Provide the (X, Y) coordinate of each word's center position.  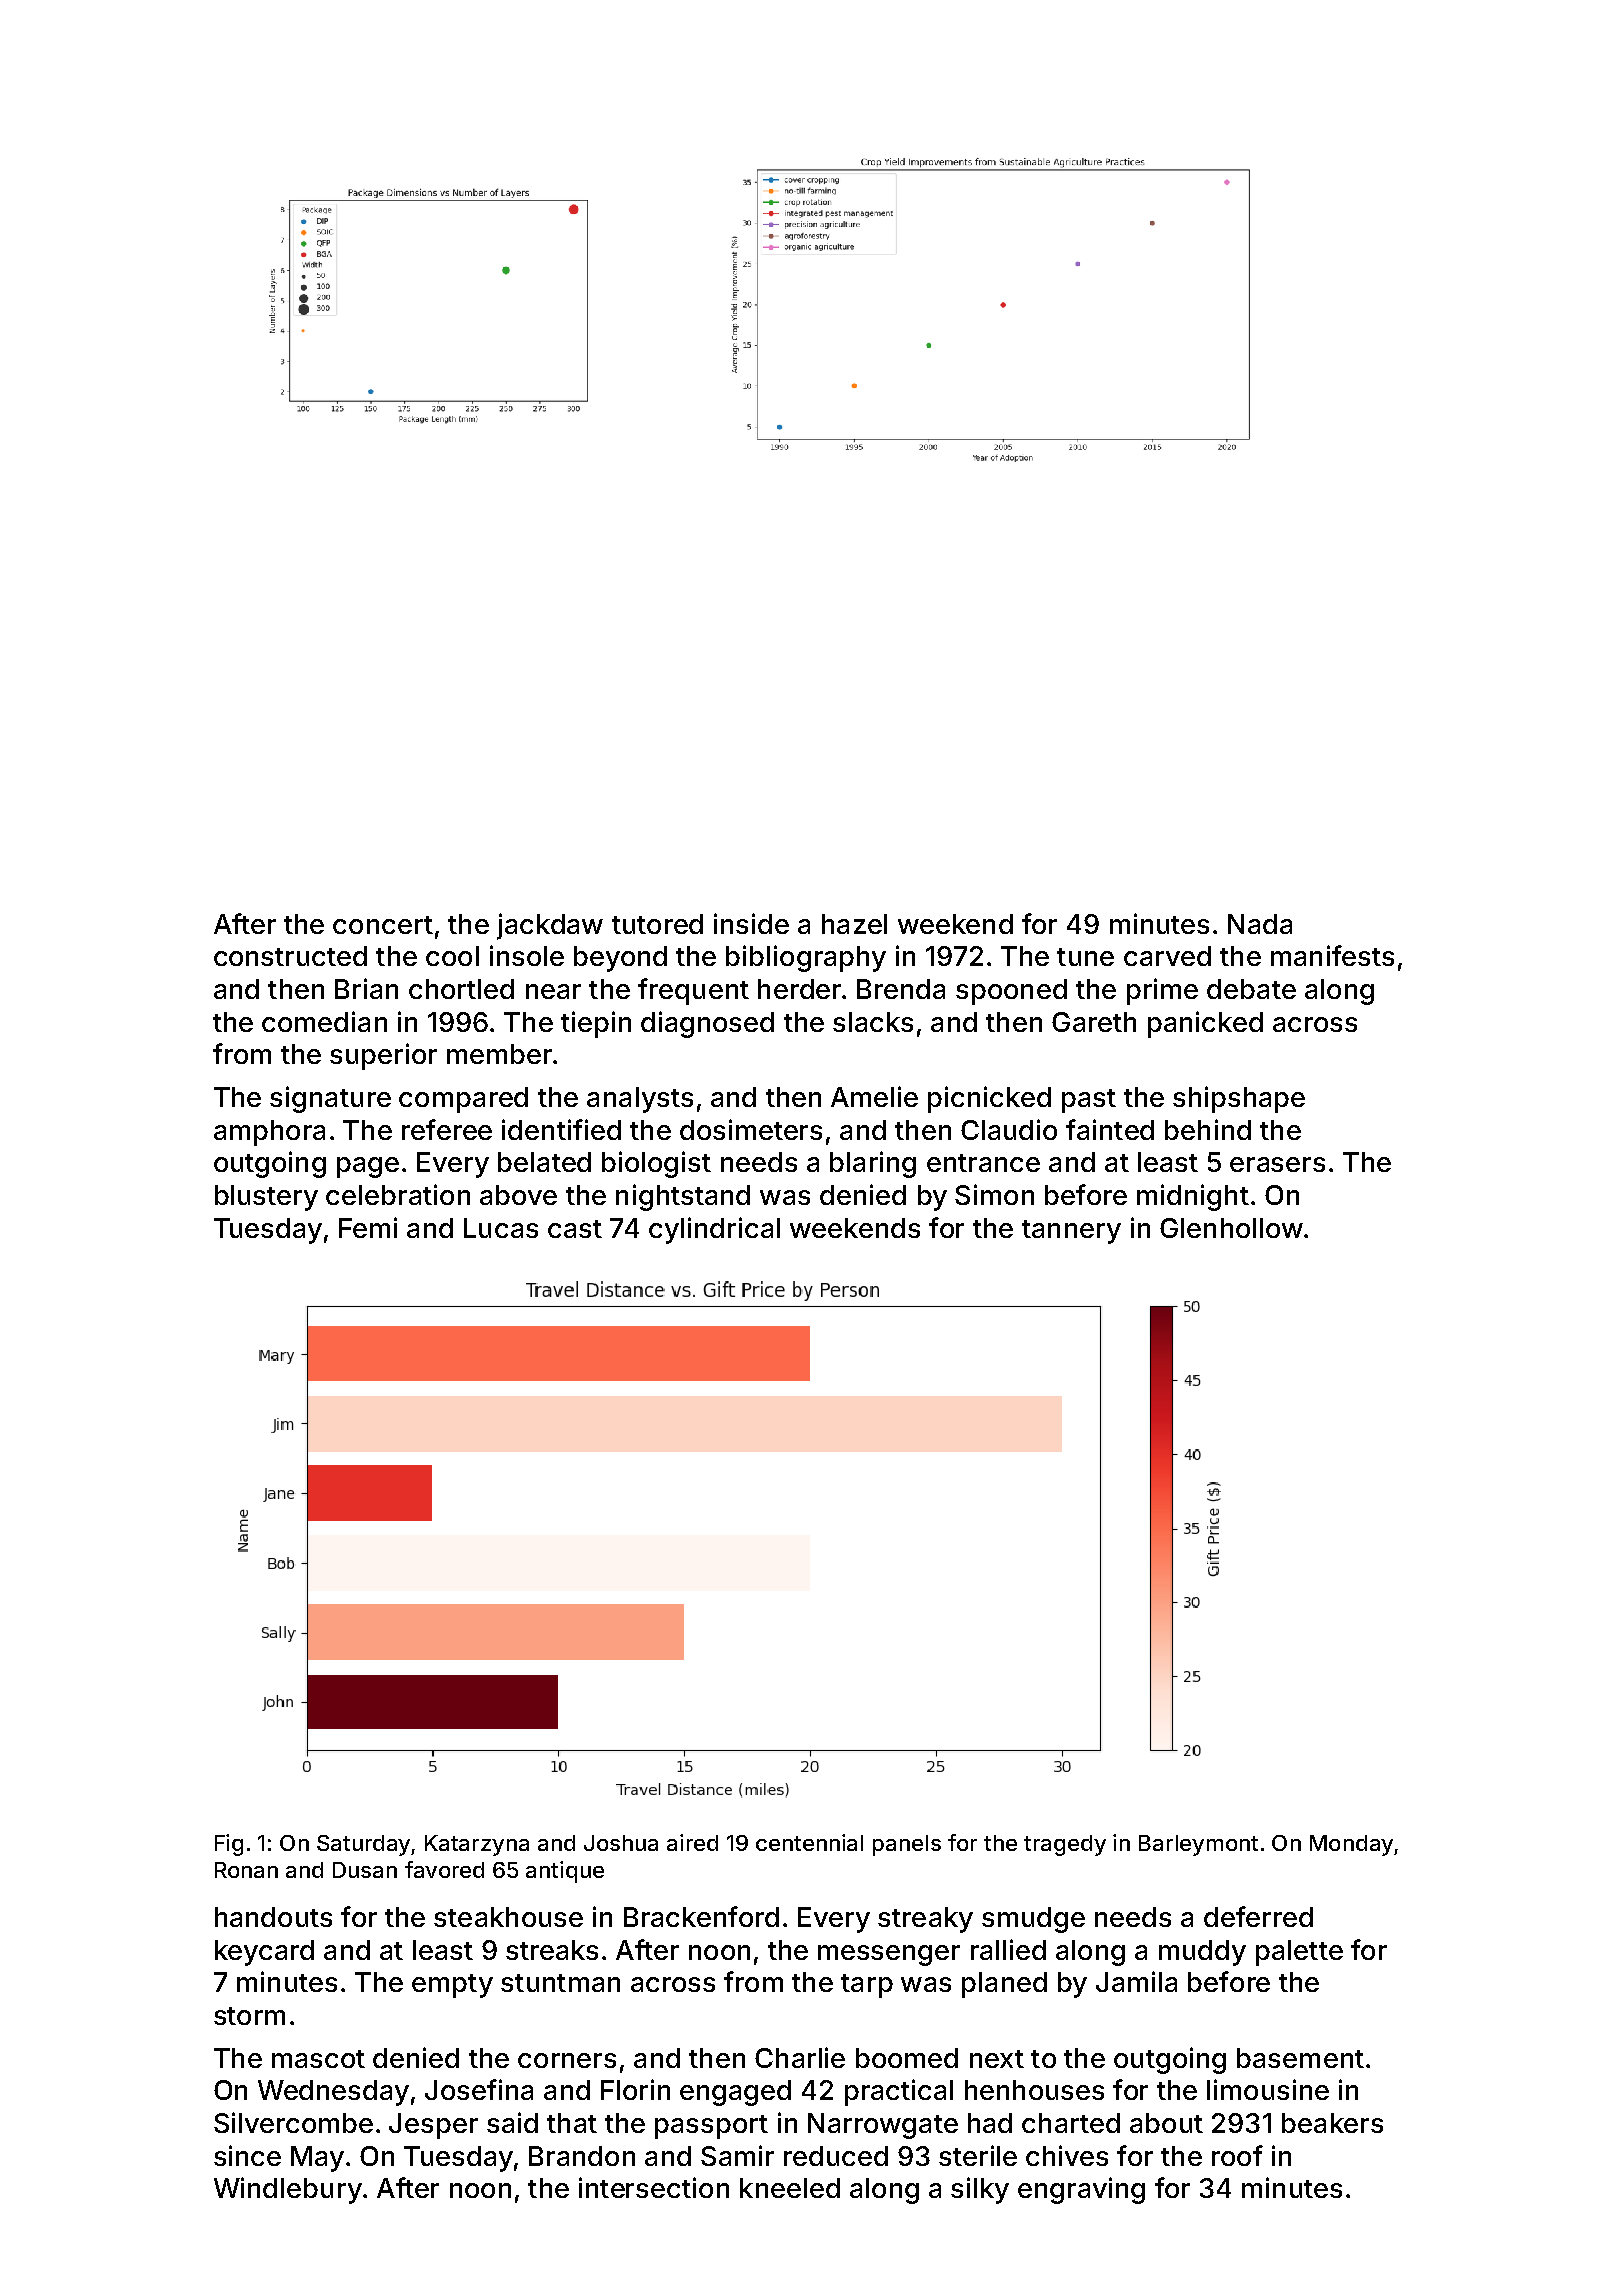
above (518, 1195)
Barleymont (1198, 1845)
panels (907, 1845)
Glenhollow (1231, 1228)
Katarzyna (477, 1845)
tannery (1071, 1232)
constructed (290, 956)
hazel (854, 924)
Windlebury (288, 2190)
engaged (735, 2093)
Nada (1260, 924)
